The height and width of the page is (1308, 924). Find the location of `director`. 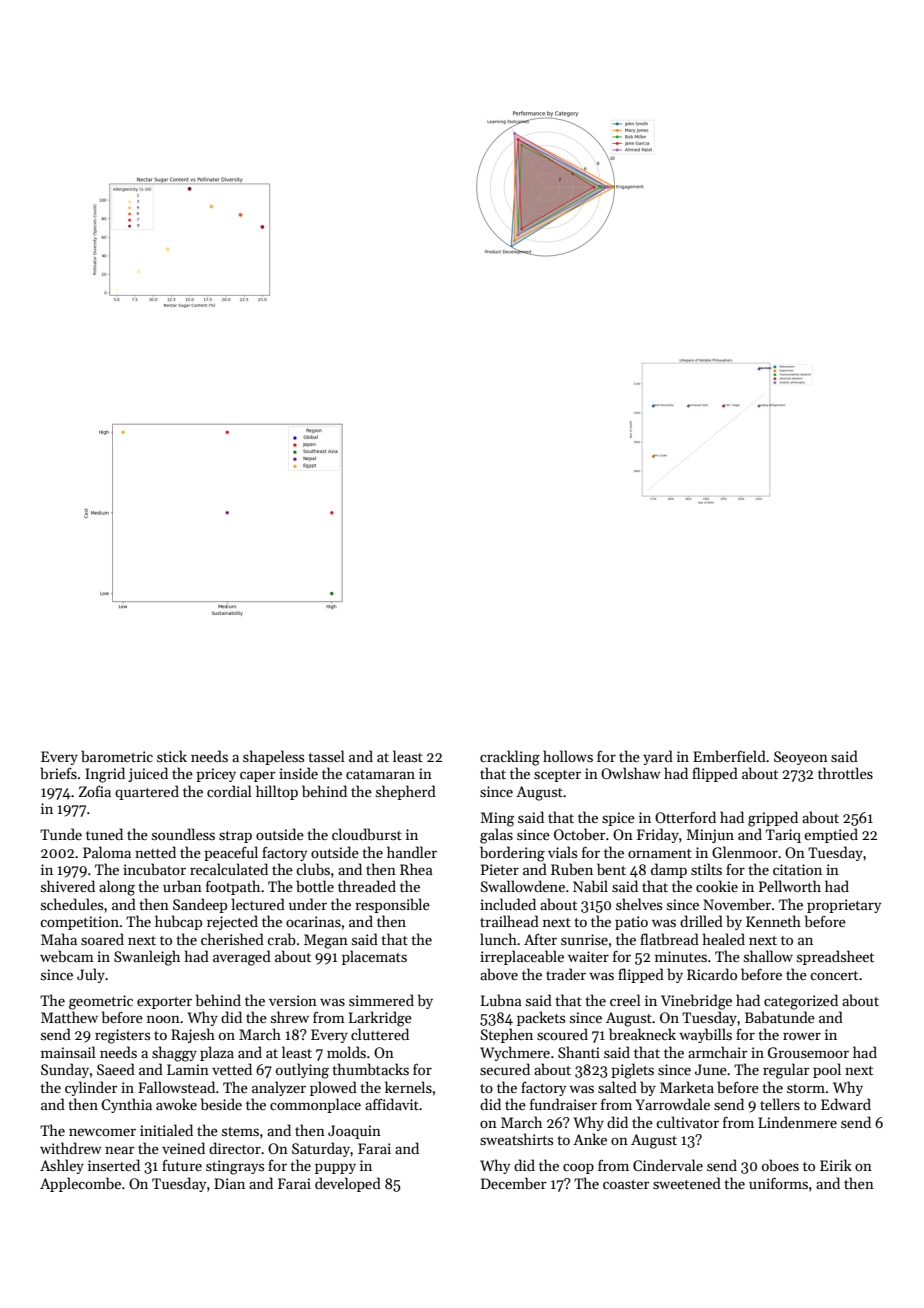

director is located at coordinates (235, 1148).
